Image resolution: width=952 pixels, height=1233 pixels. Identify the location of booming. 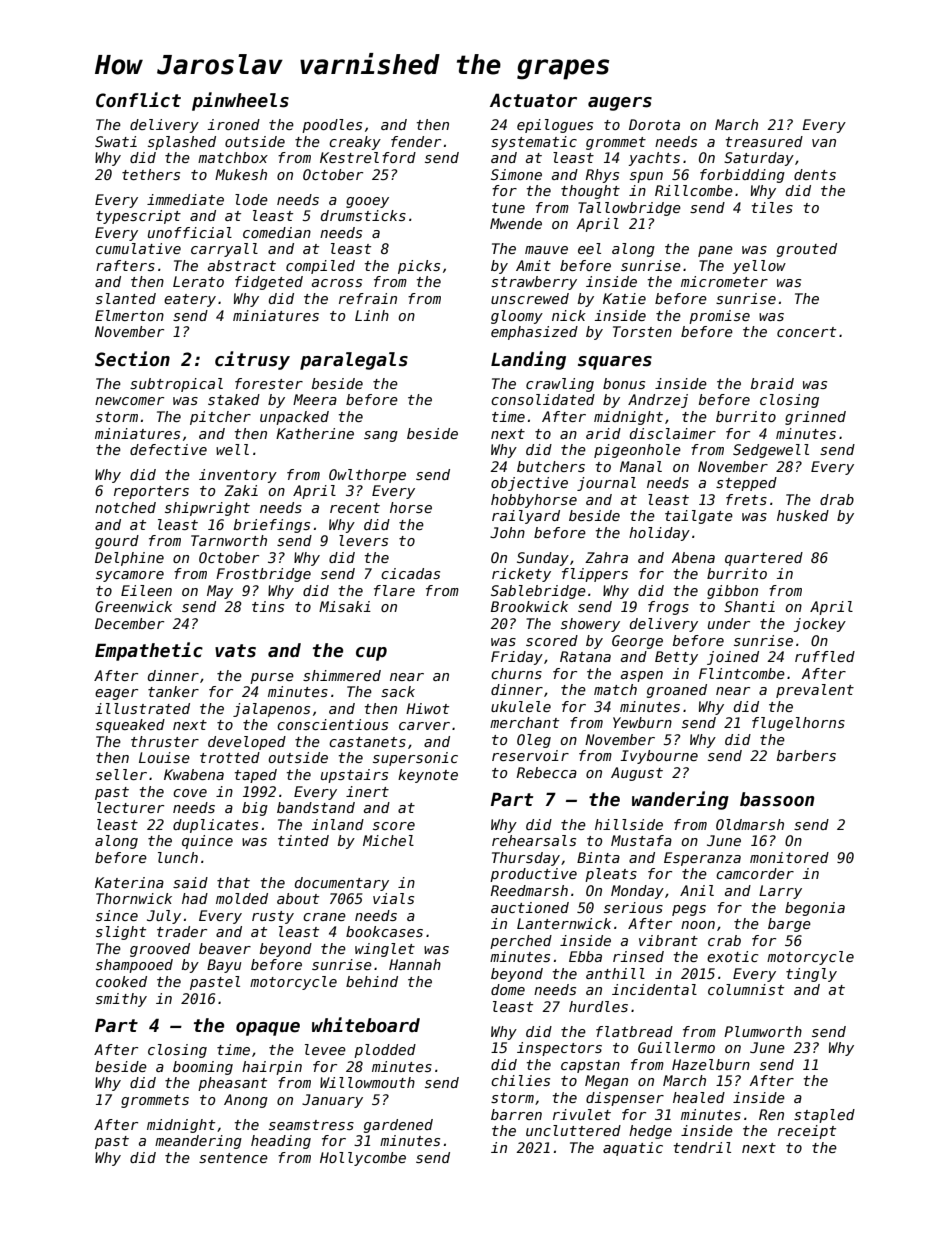
(203, 1068).
